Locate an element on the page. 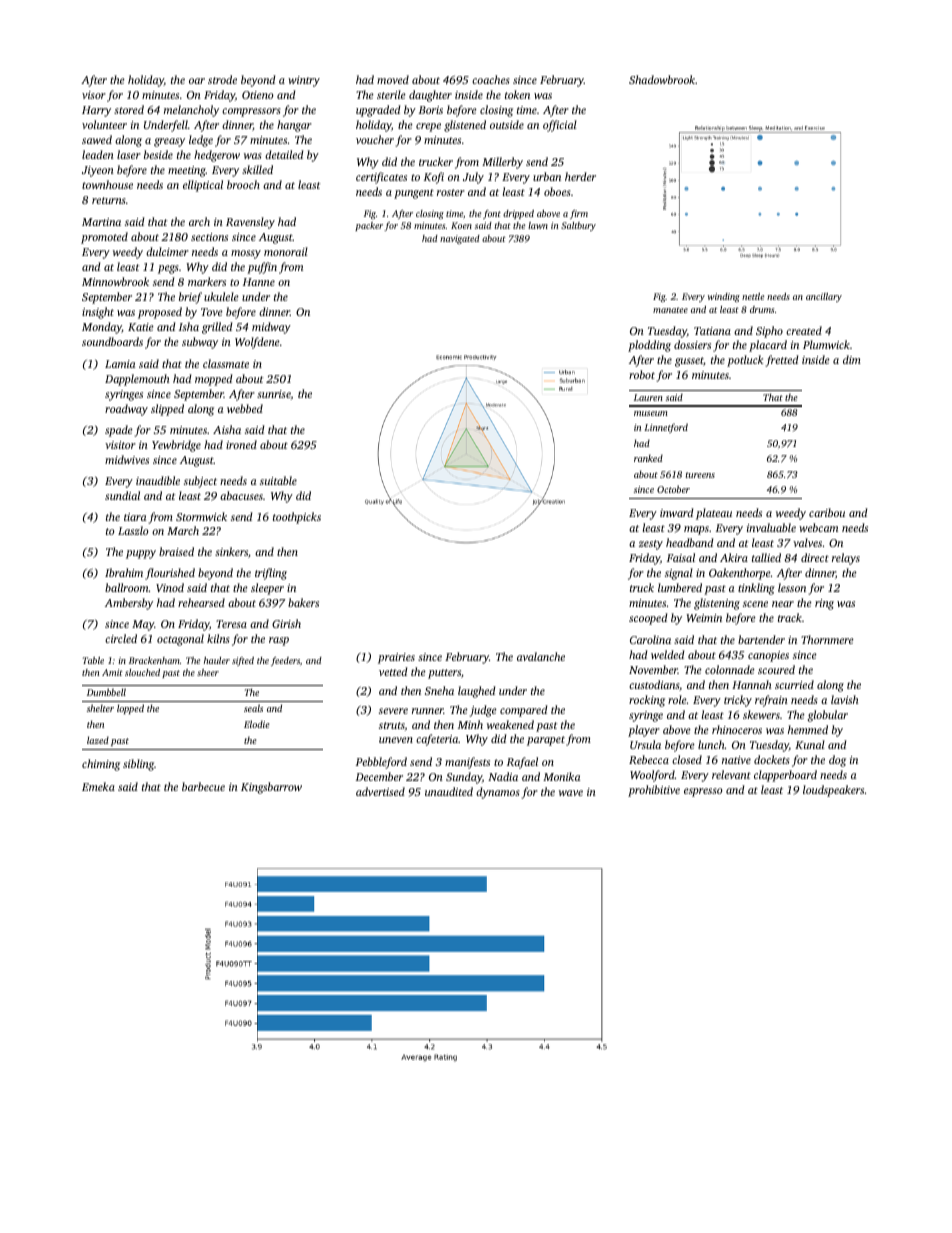  tiara is located at coordinates (135, 517).
